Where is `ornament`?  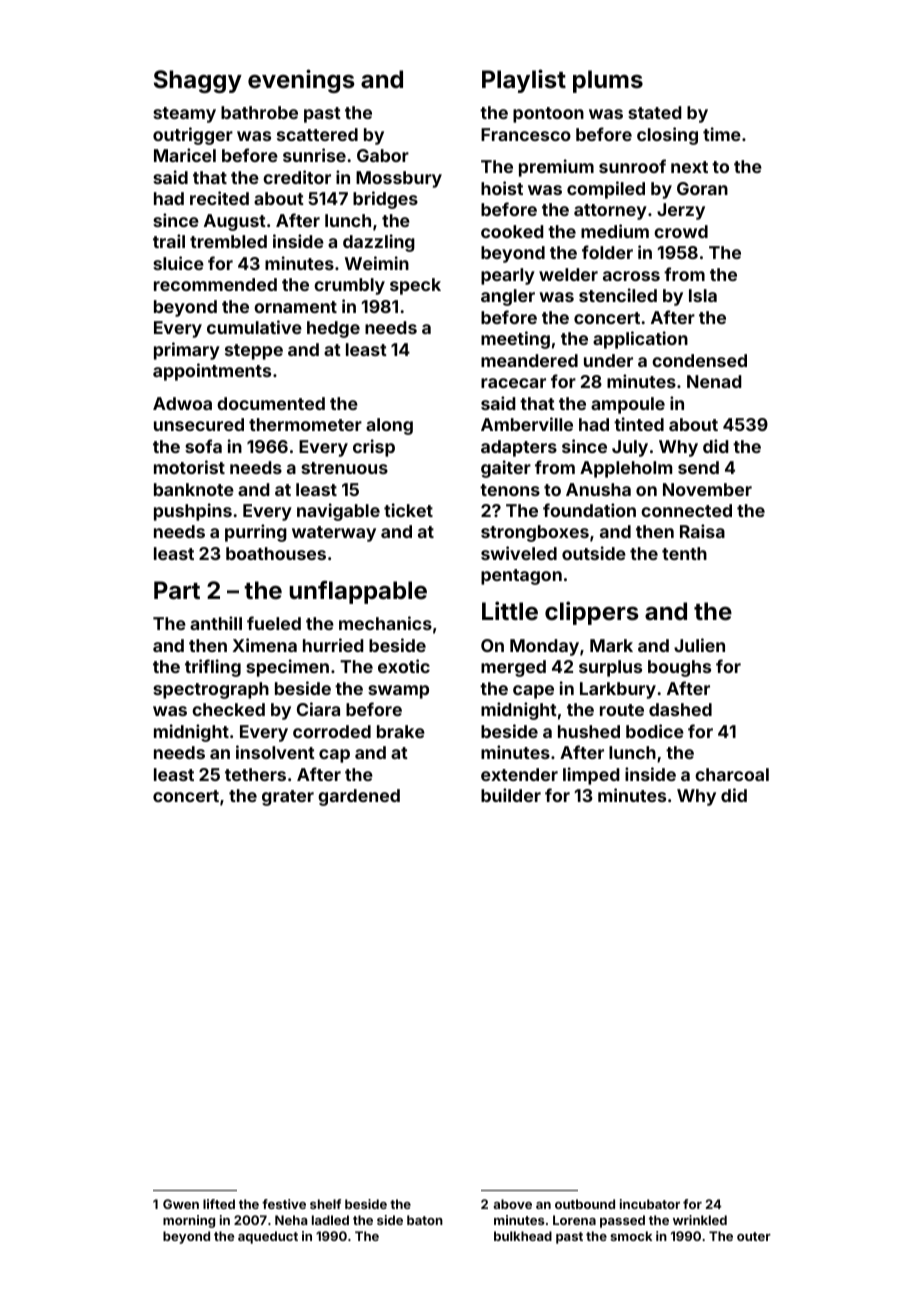 ornament is located at coordinates (295, 307).
